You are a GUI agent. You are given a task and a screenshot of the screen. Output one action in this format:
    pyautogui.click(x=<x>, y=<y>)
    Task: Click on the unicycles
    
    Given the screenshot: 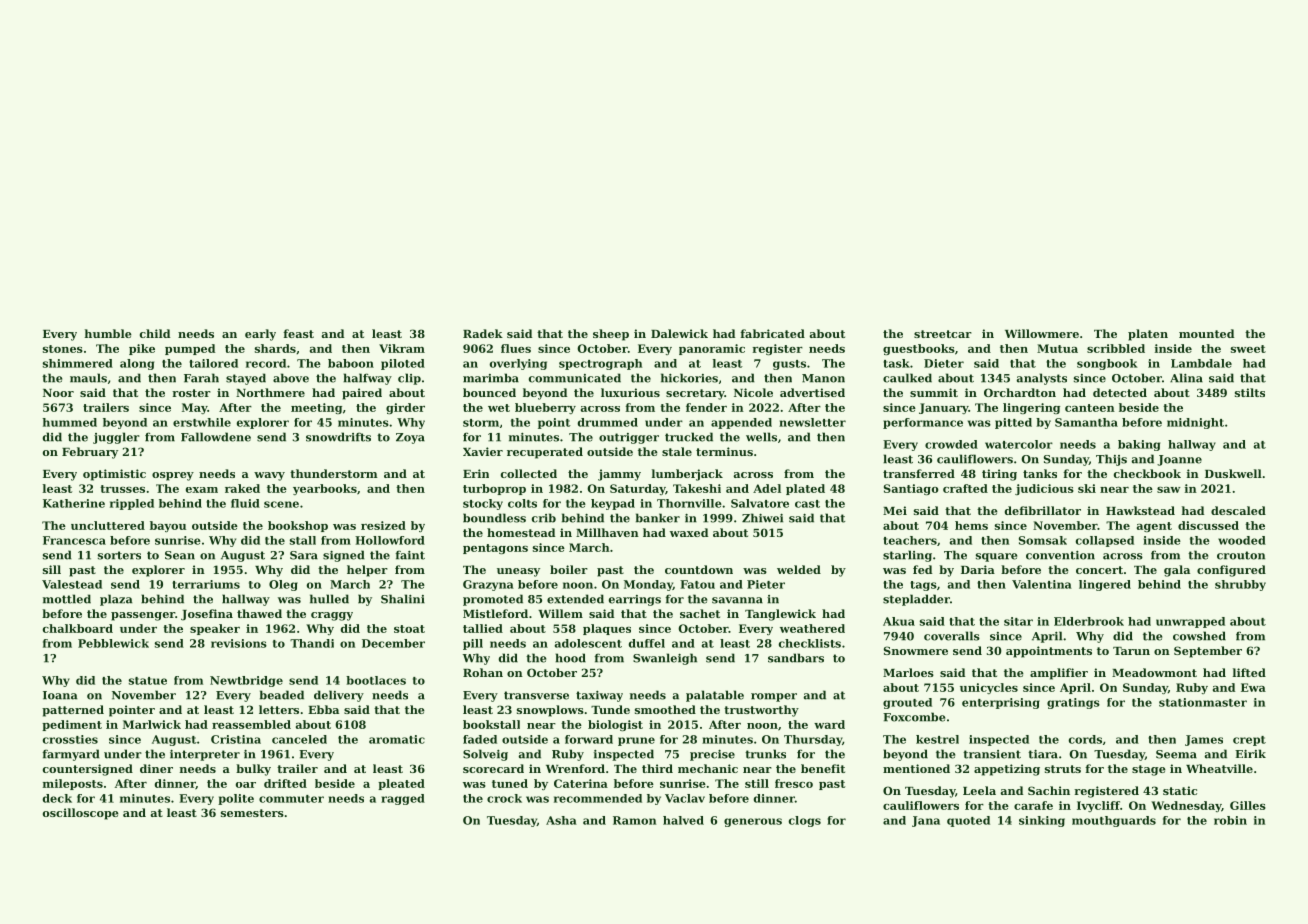 What is the action you would take?
    pyautogui.click(x=989, y=688)
